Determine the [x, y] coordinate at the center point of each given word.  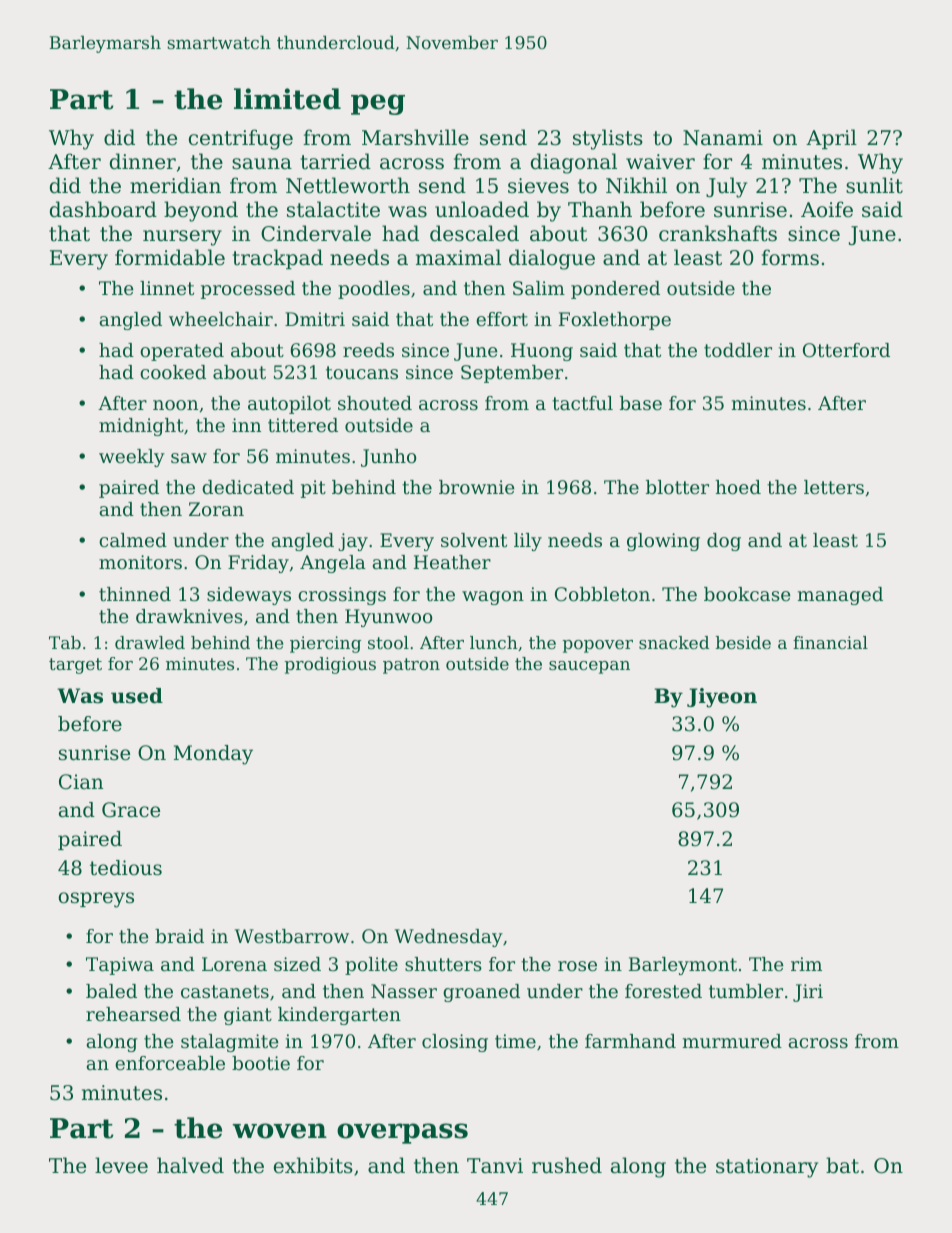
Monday [213, 755]
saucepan [589, 667]
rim [806, 964]
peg [378, 104]
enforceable [170, 1063]
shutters [443, 964]
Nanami [723, 138]
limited [287, 99]
